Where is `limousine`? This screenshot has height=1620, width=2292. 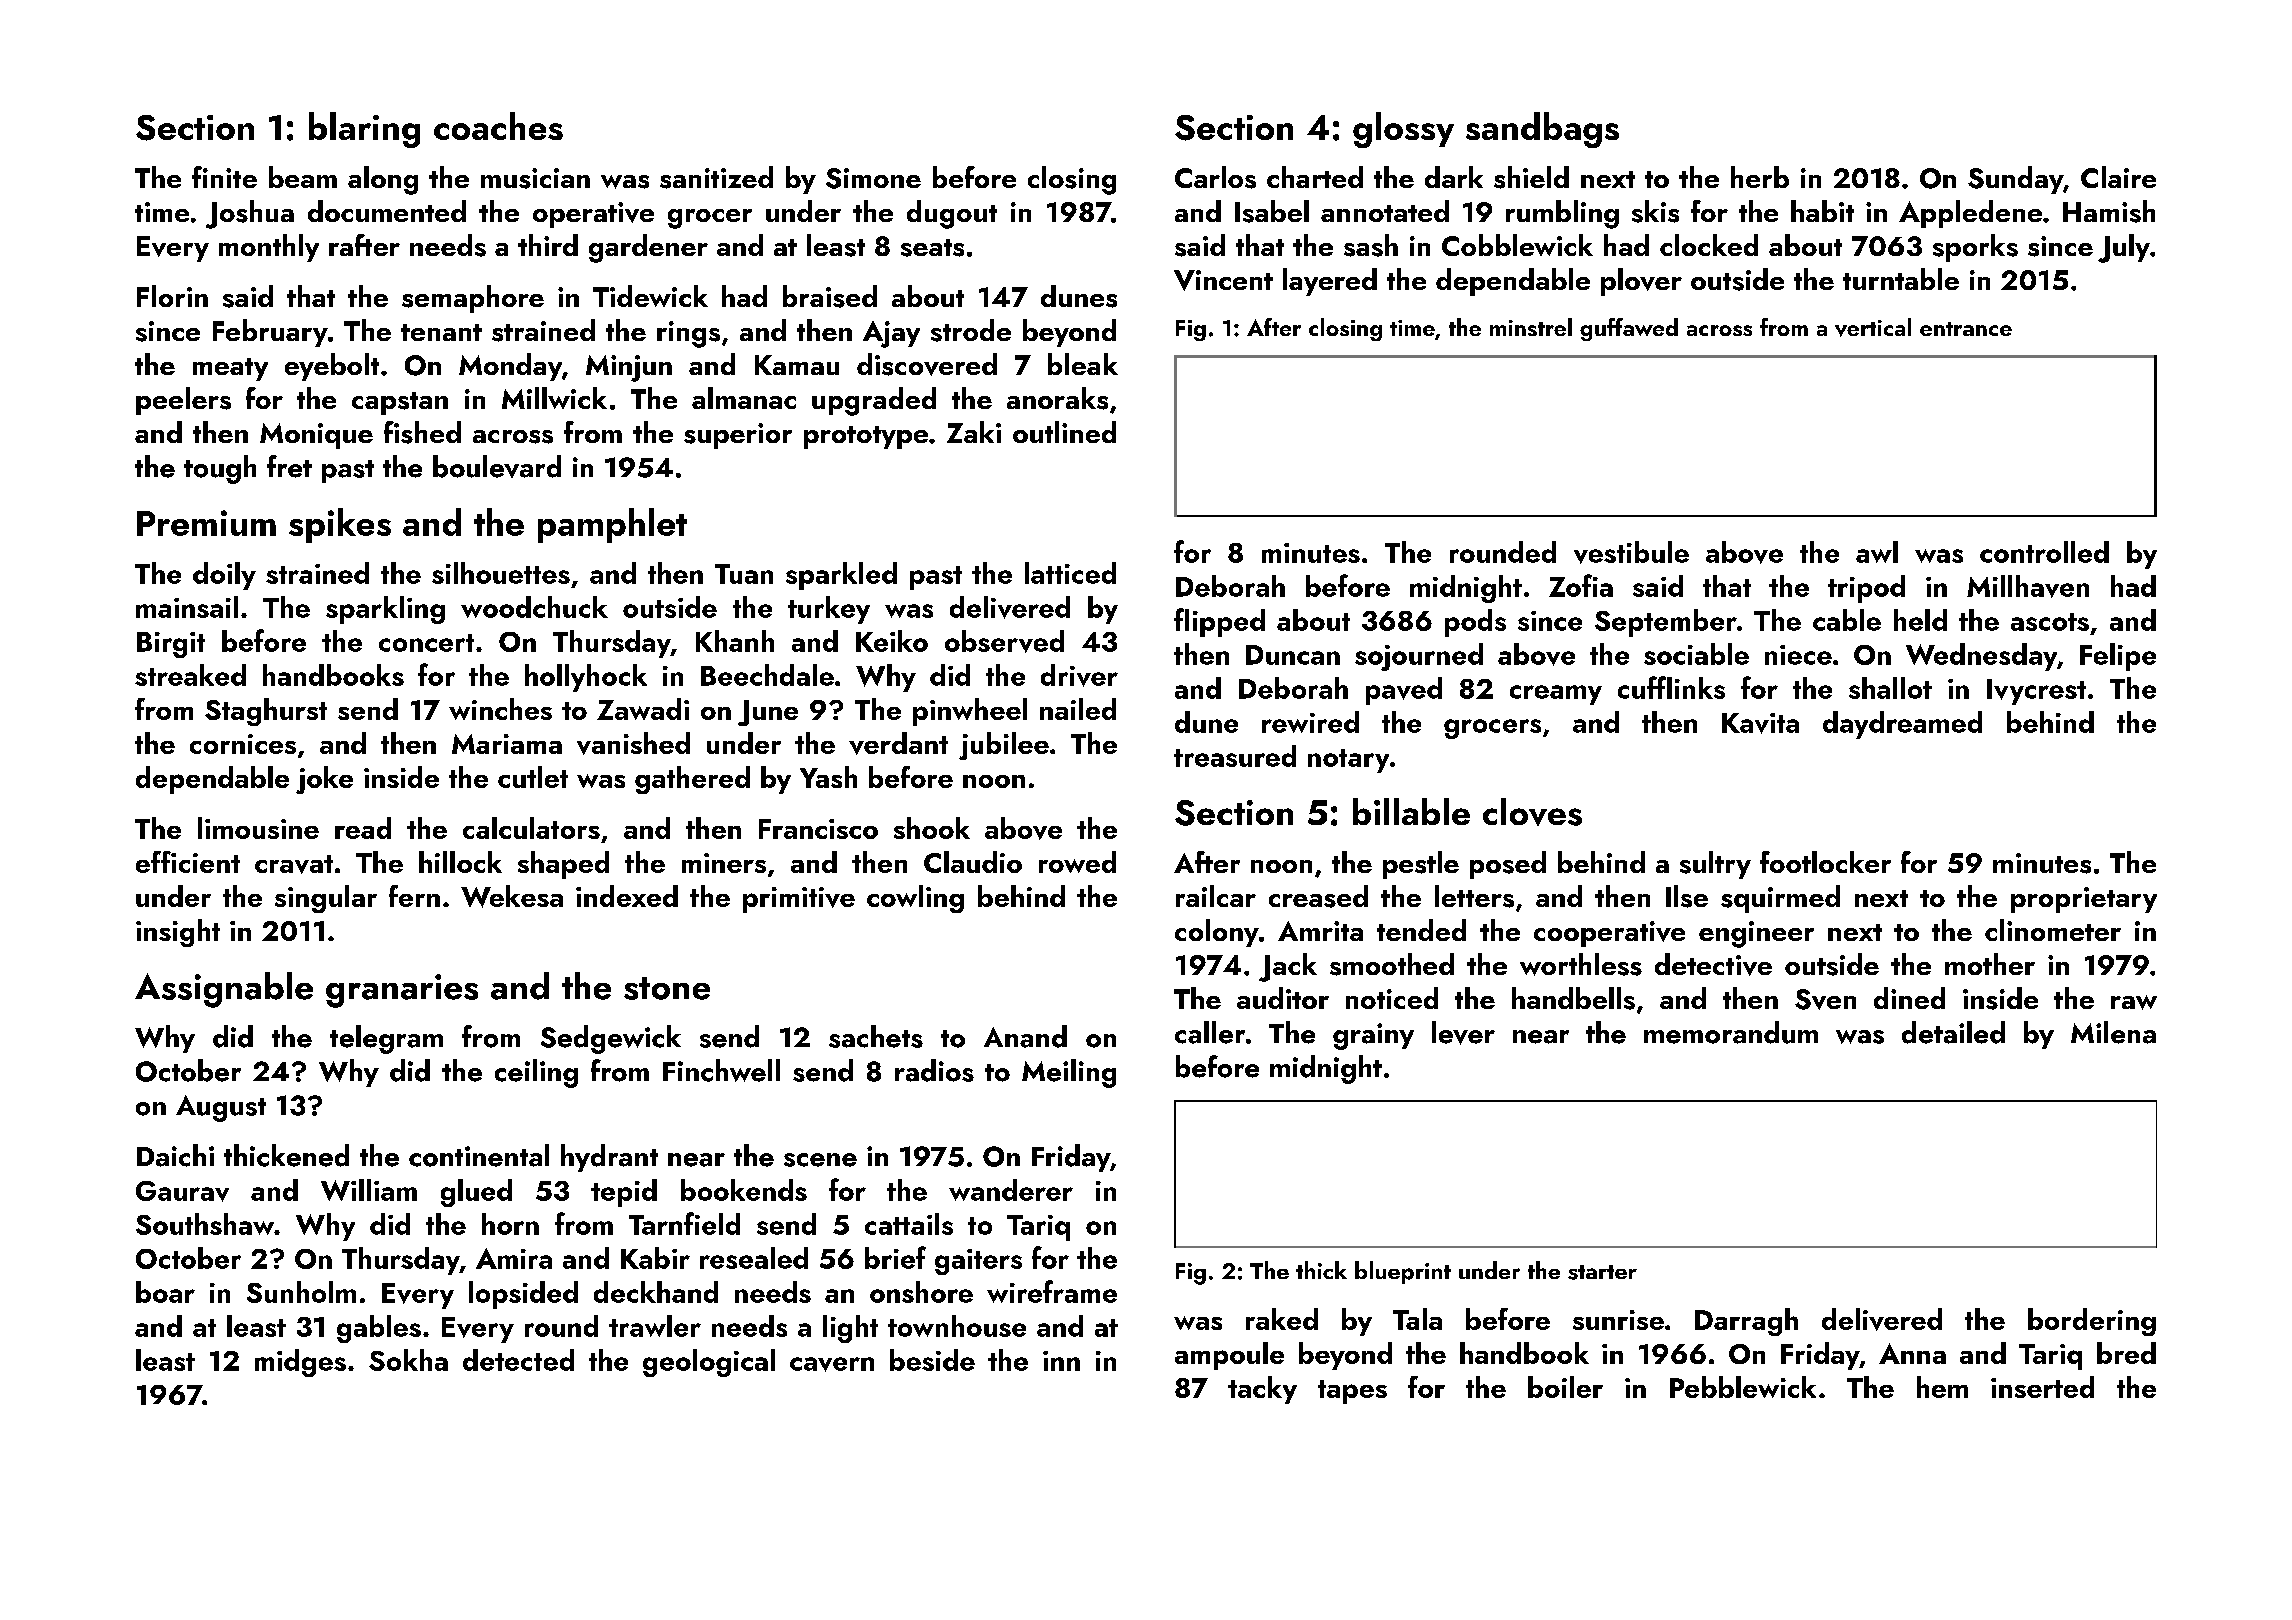 limousine is located at coordinates (258, 828).
